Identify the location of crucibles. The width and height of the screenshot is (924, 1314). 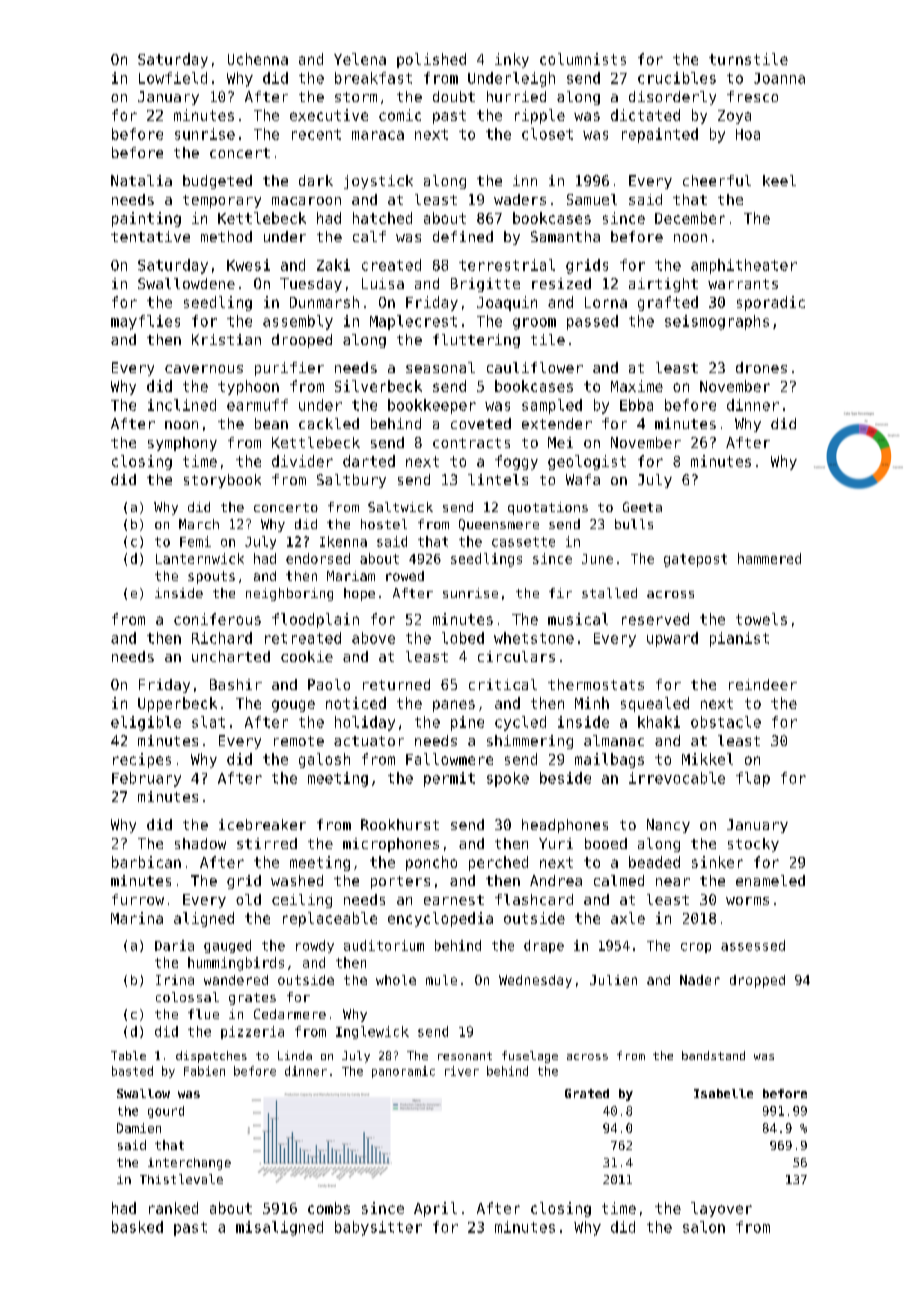
(677, 78).
